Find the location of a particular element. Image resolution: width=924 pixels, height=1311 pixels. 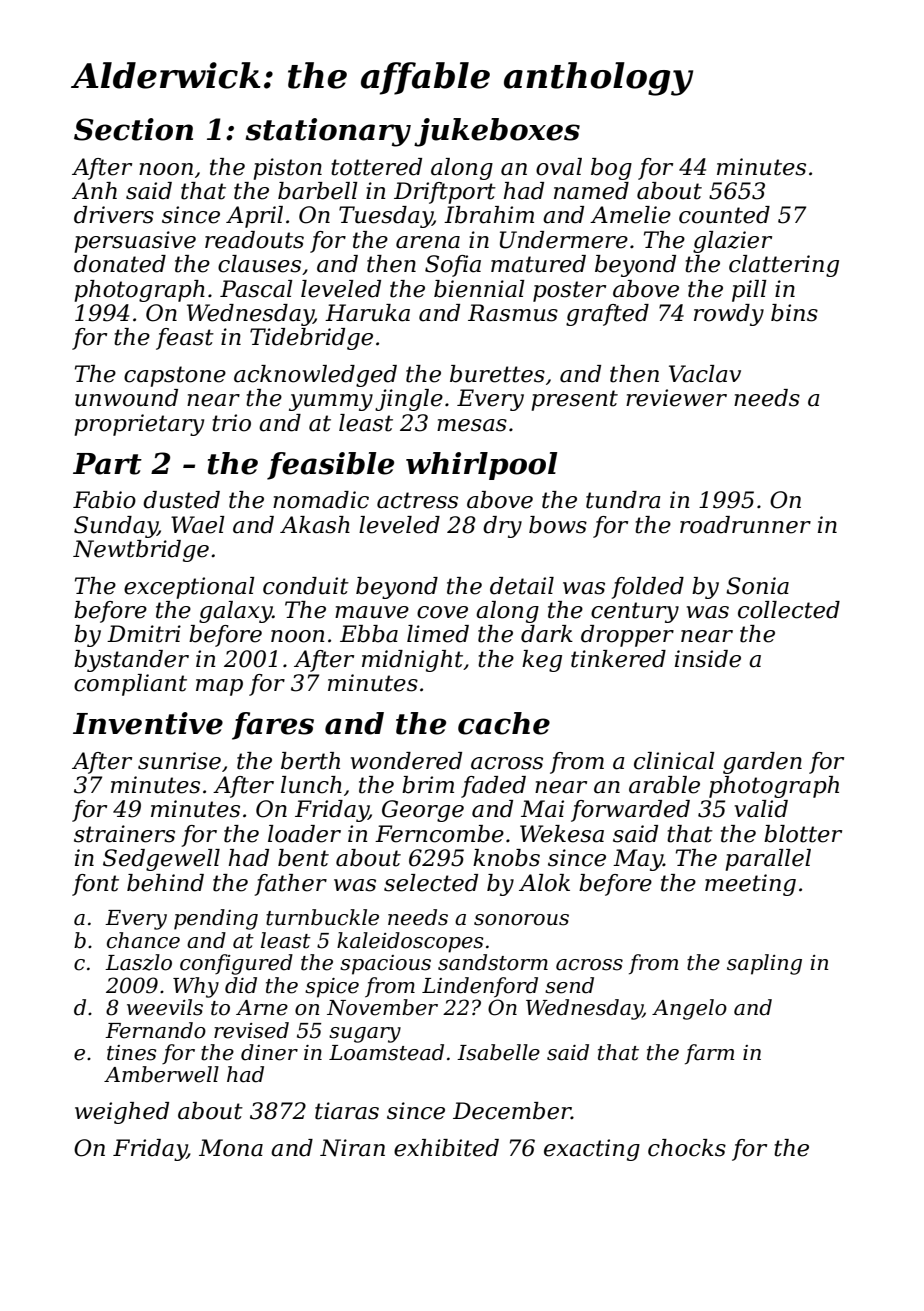

Anh is located at coordinates (94, 190).
